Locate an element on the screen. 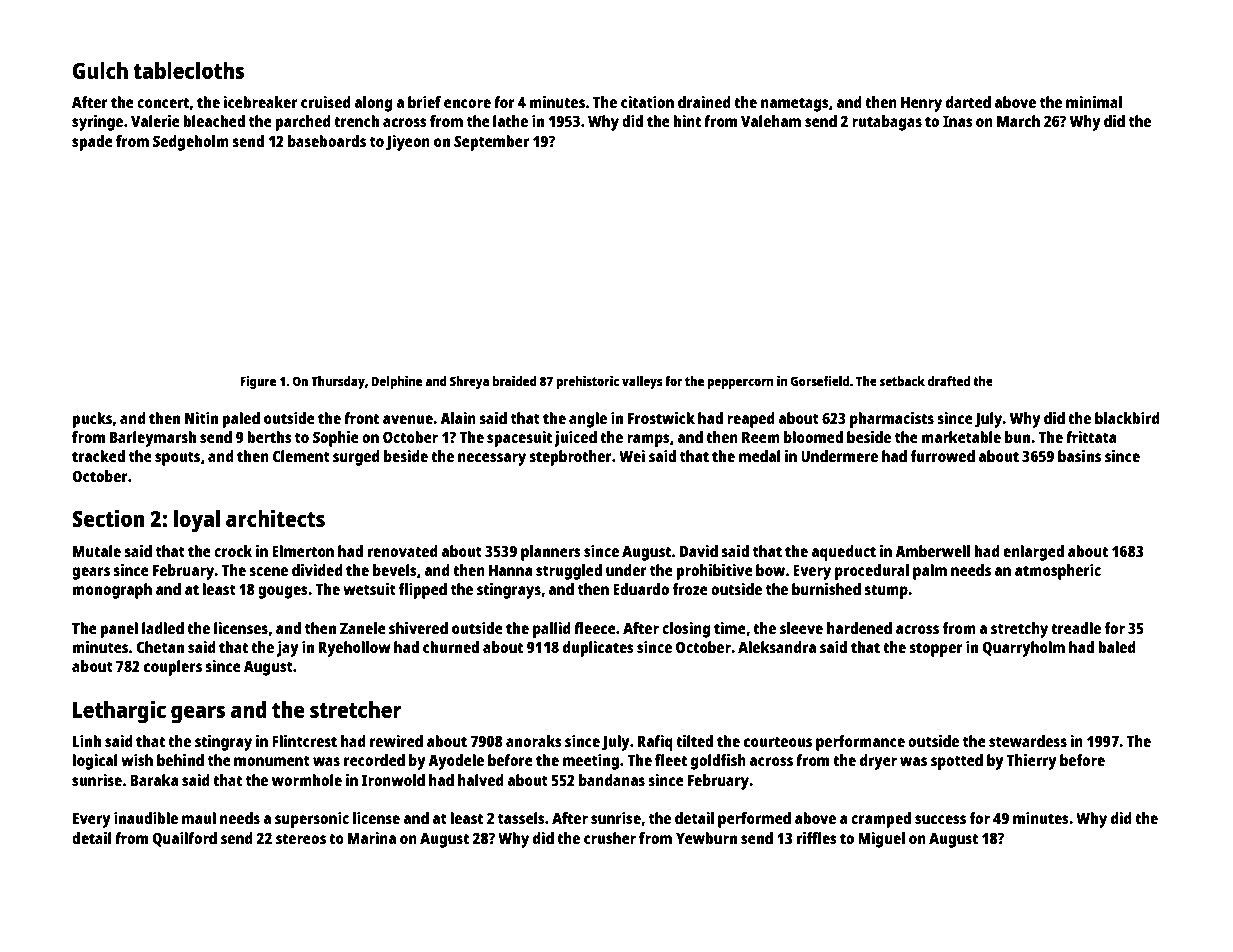  Sedgeholm is located at coordinates (191, 143).
